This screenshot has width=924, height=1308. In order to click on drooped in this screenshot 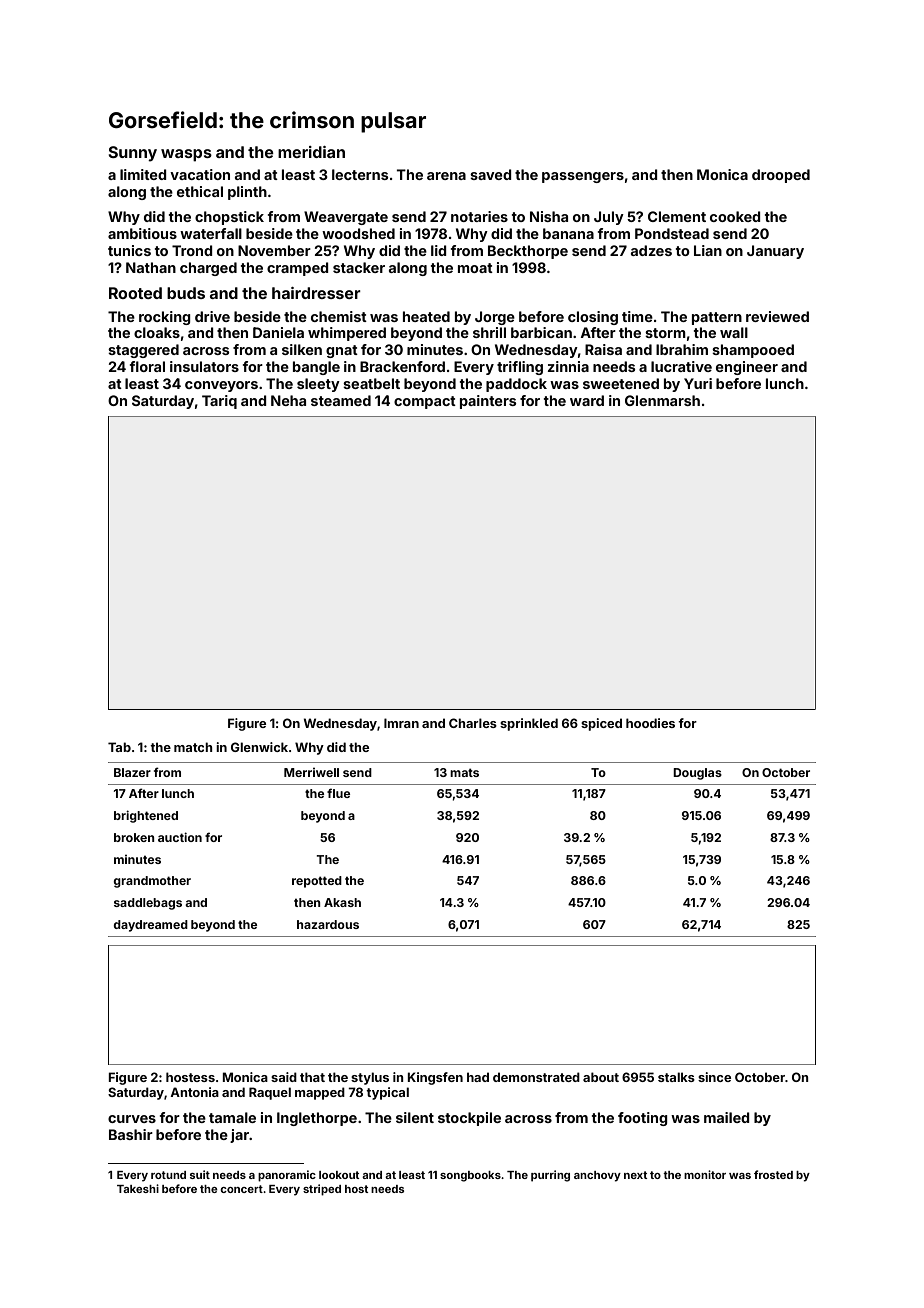, I will do `click(781, 176)`.
